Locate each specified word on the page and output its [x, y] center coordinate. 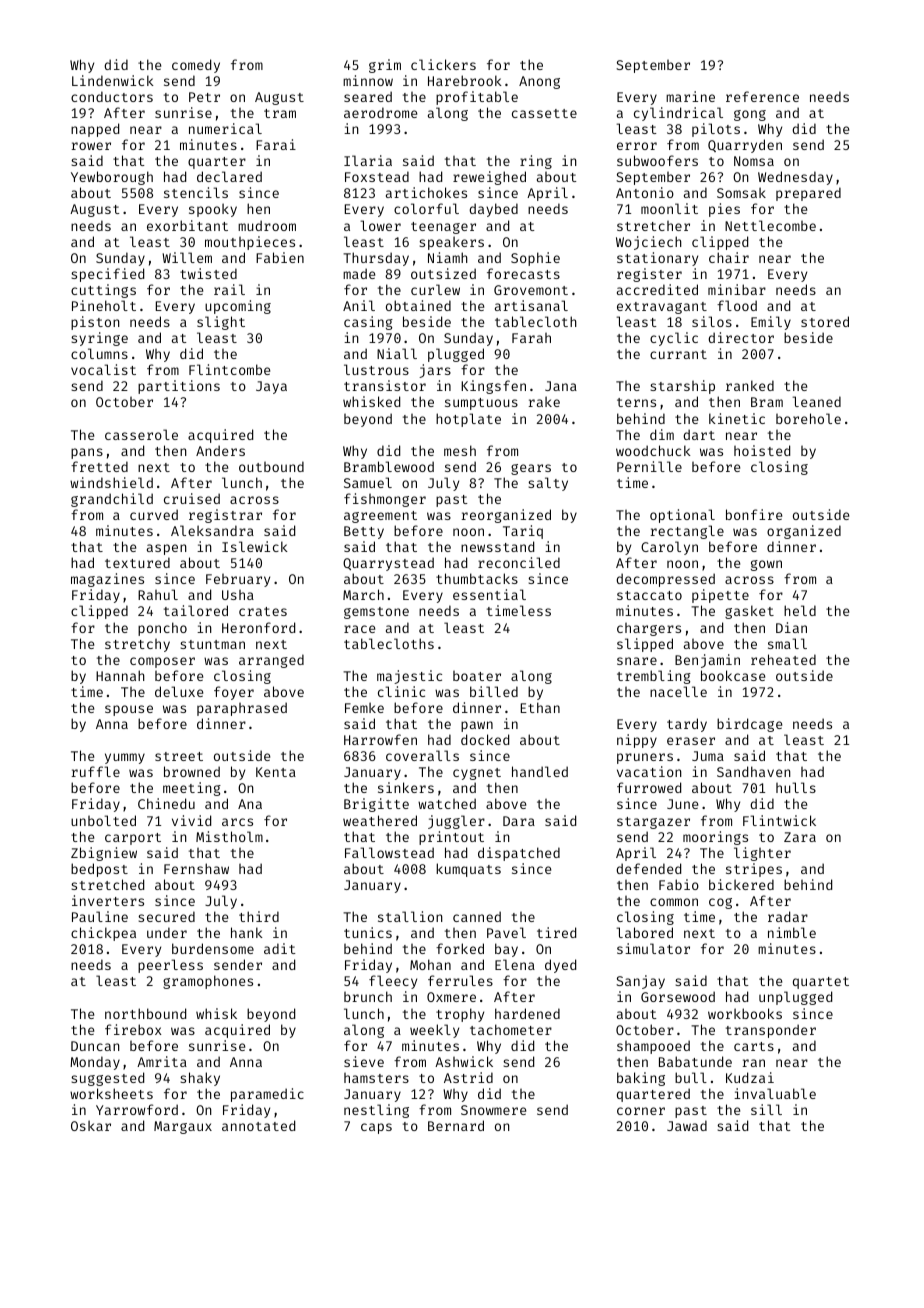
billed [494, 691]
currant [678, 354]
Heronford [258, 627]
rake [544, 401]
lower [381, 225]
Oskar [91, 1125]
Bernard [456, 1125]
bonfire [754, 514]
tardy [687, 725]
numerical [225, 128]
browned [192, 771]
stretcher [653, 226]
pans [87, 453]
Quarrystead [388, 564]
